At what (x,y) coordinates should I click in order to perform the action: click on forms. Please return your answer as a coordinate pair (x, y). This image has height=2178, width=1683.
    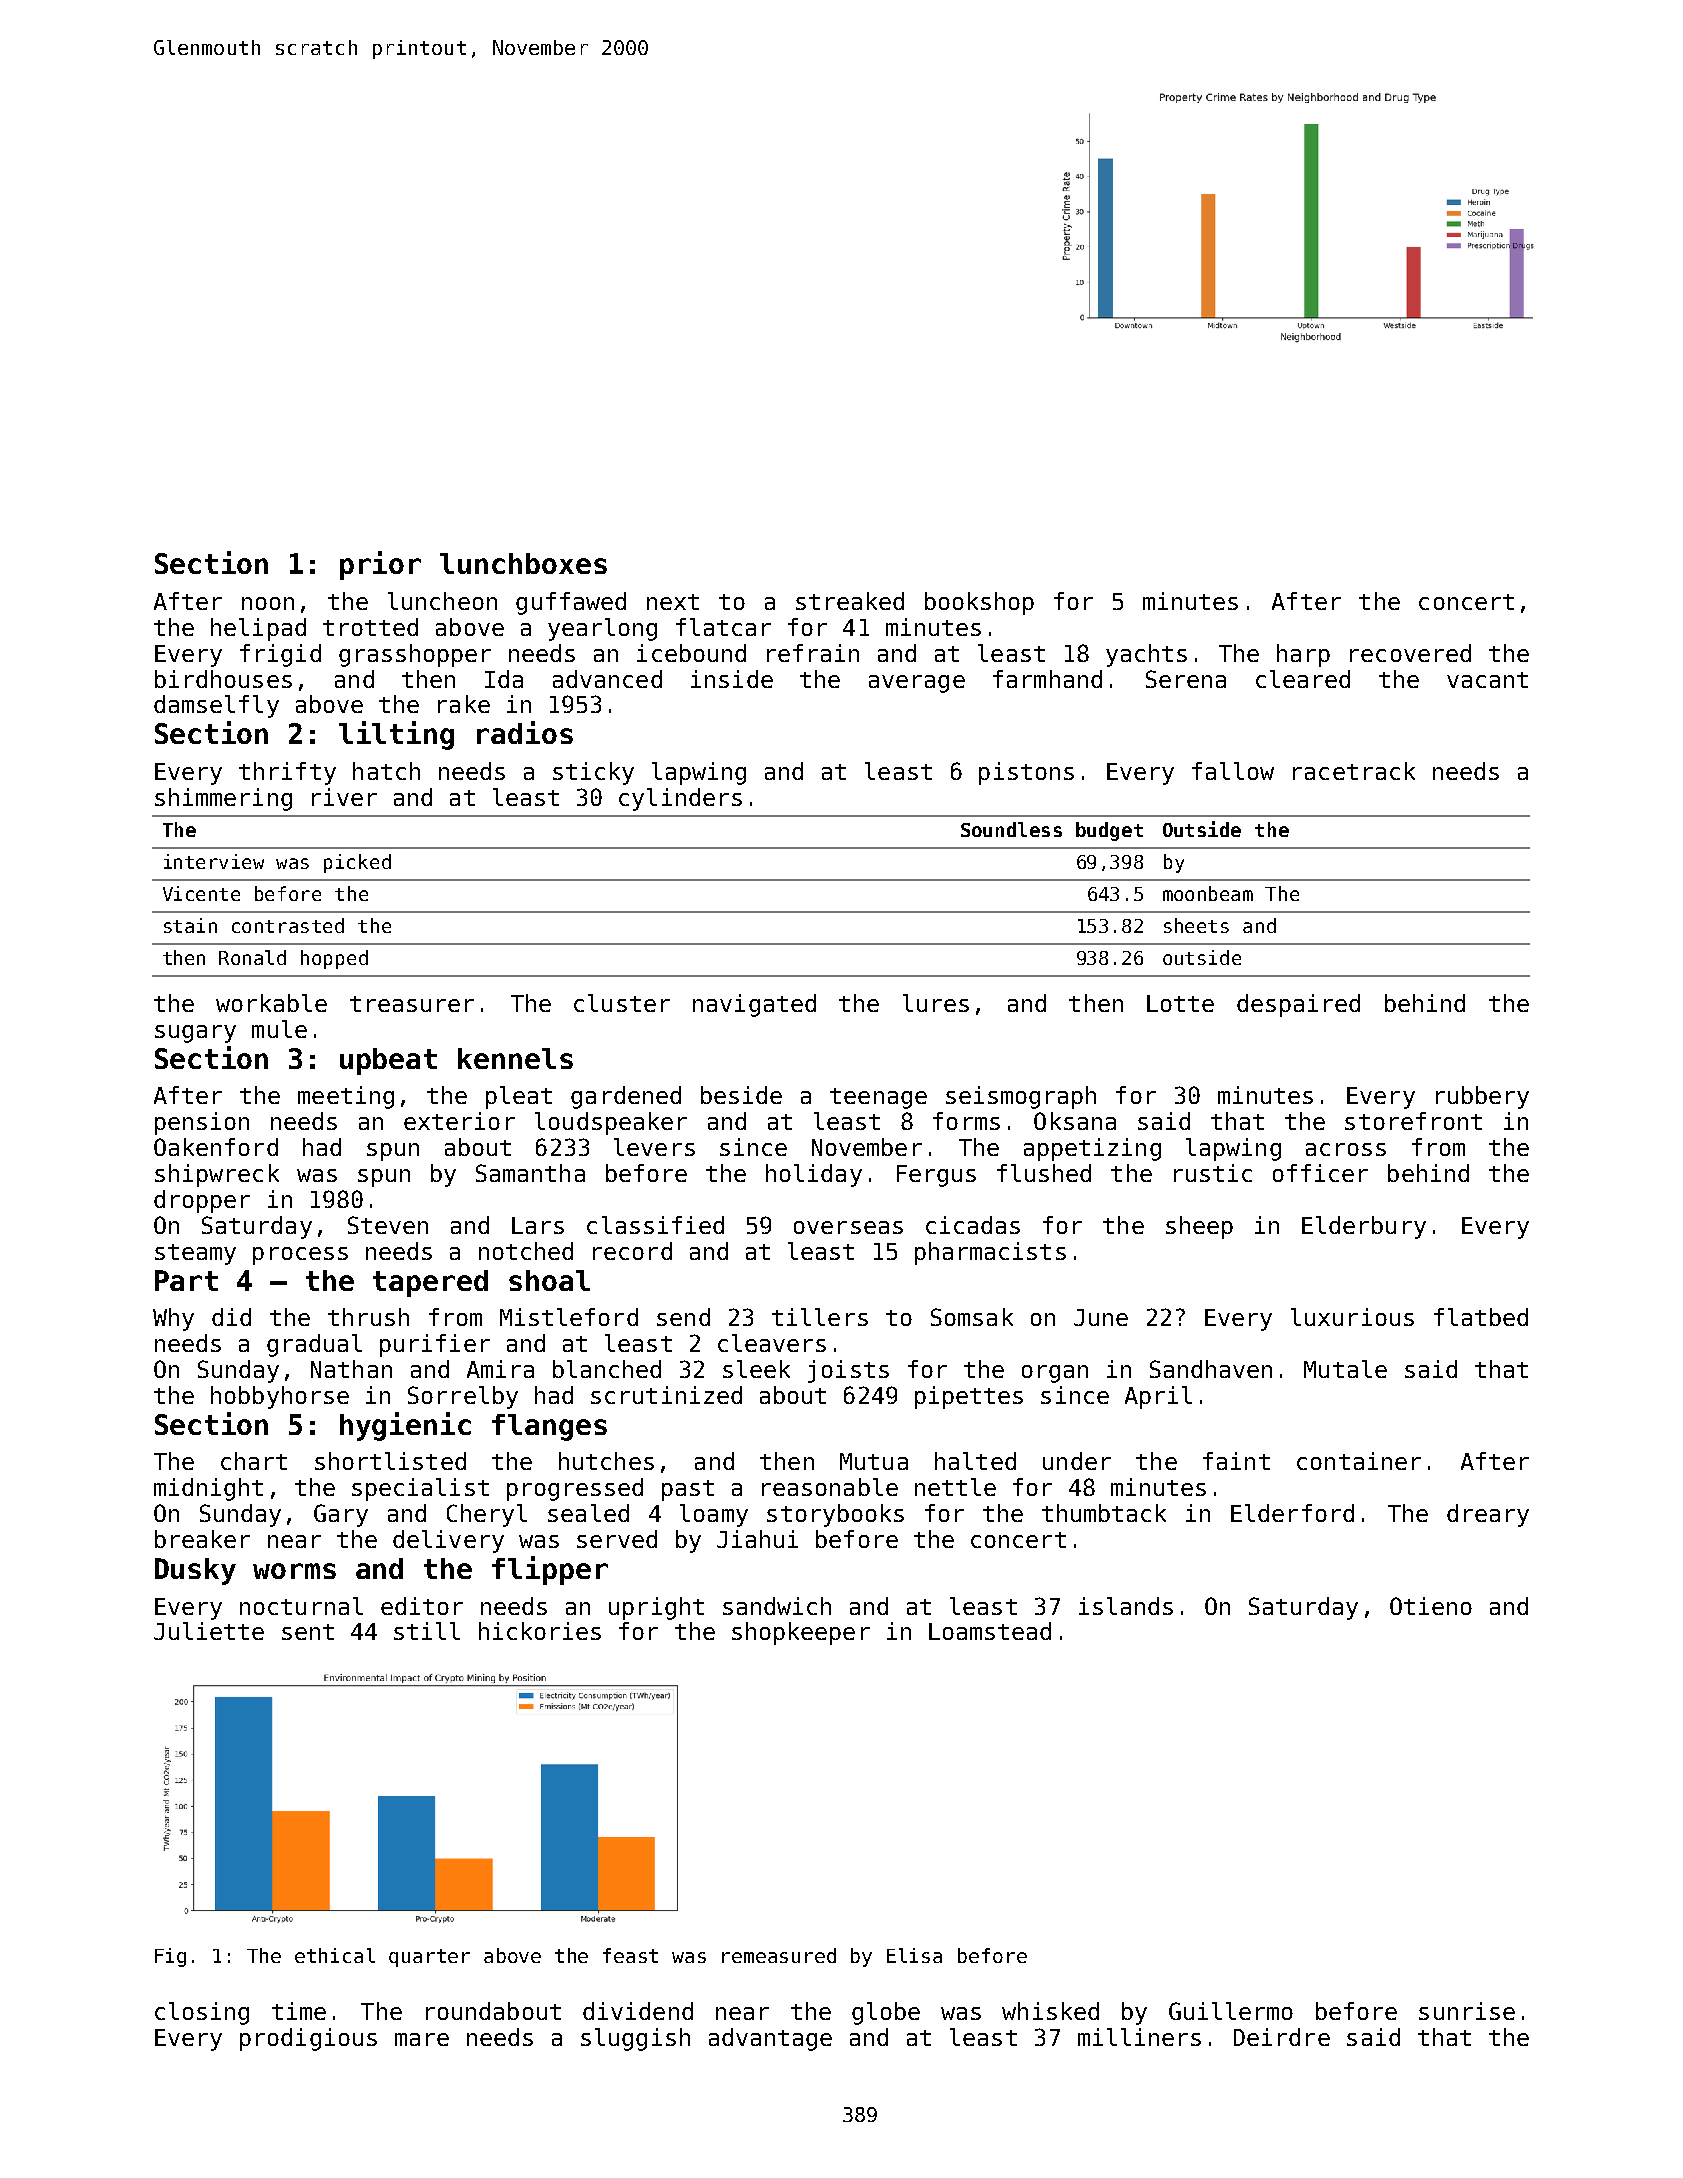
    Looking at the image, I should click on (966, 1121).
